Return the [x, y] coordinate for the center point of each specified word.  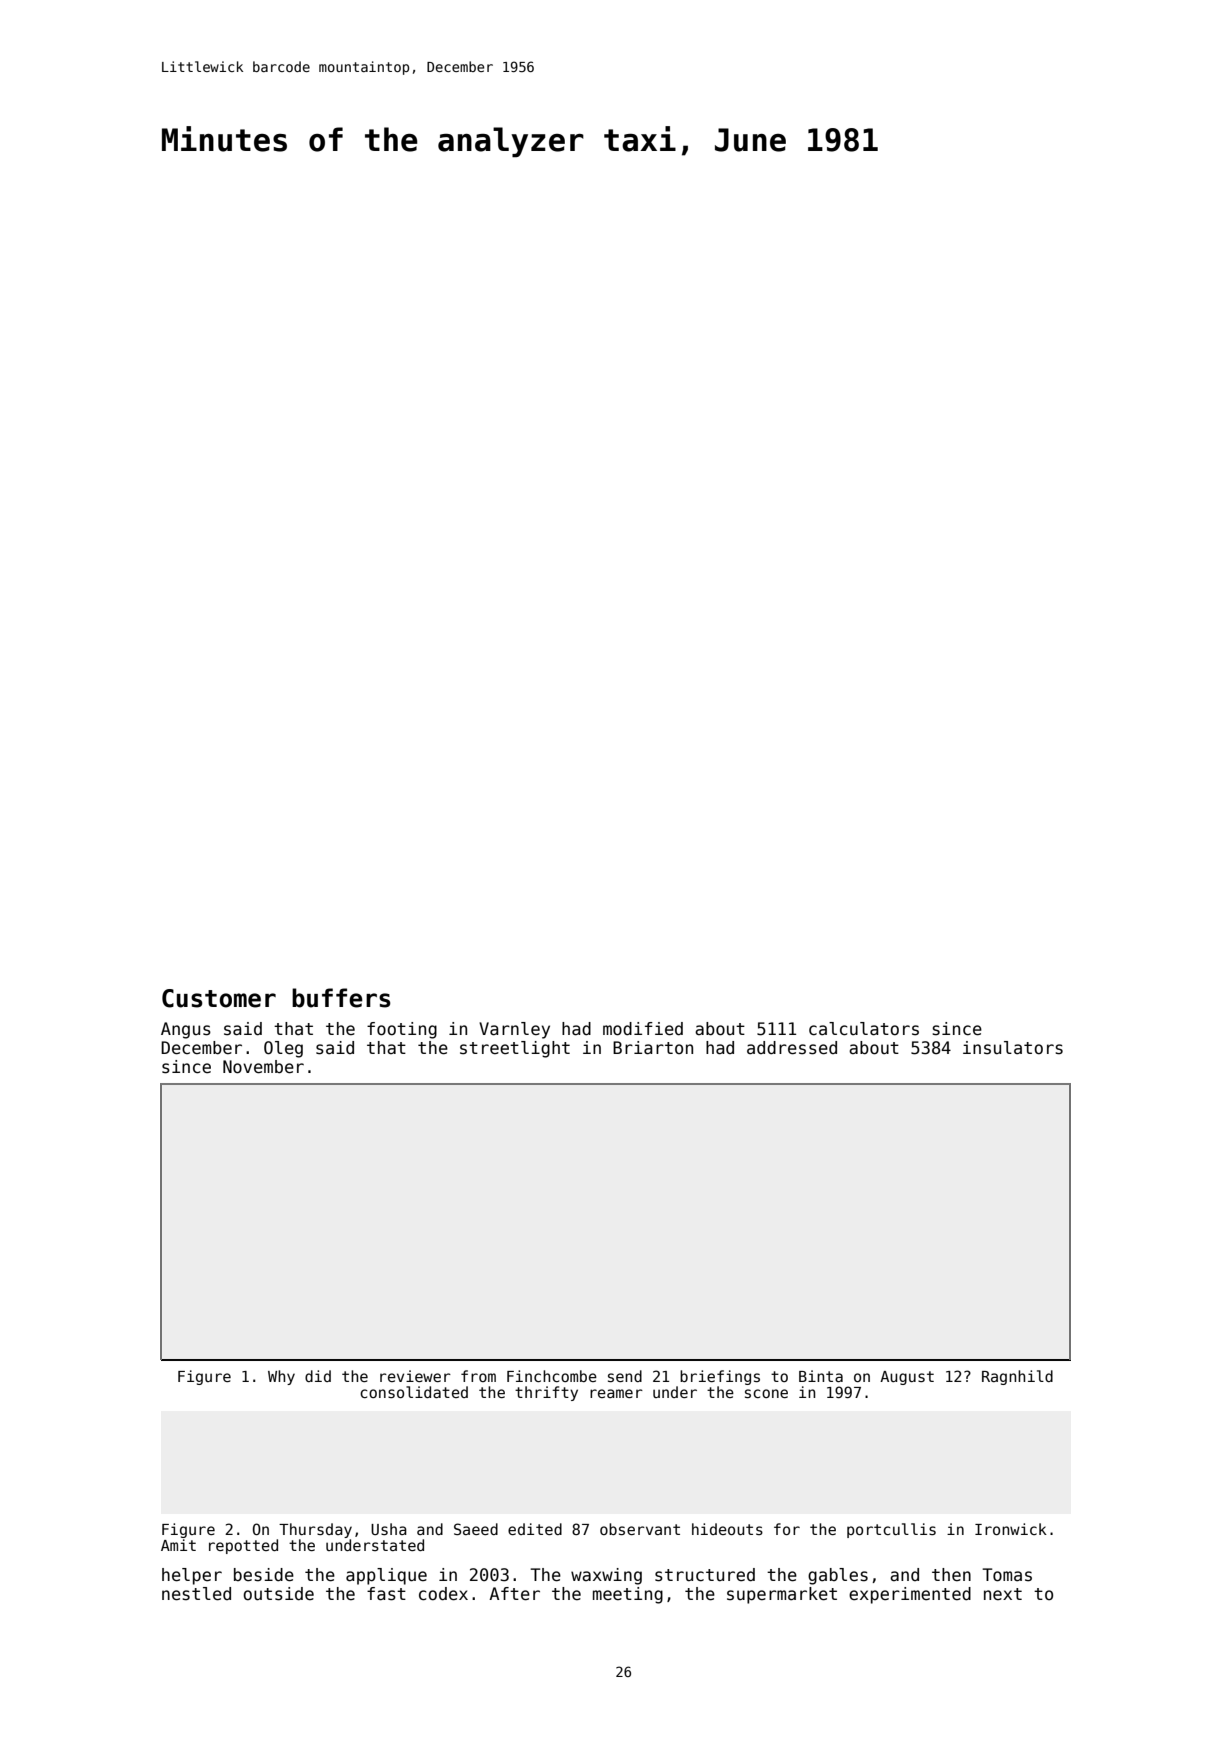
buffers [341, 998]
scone [766, 1393]
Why [281, 1377]
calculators [864, 1029]
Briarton [653, 1048]
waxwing [606, 1576]
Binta [821, 1376]
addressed [792, 1048]
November [263, 1067]
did [318, 1376]
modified [643, 1029]
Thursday [315, 1530]
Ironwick [1011, 1529]
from [478, 1376]
